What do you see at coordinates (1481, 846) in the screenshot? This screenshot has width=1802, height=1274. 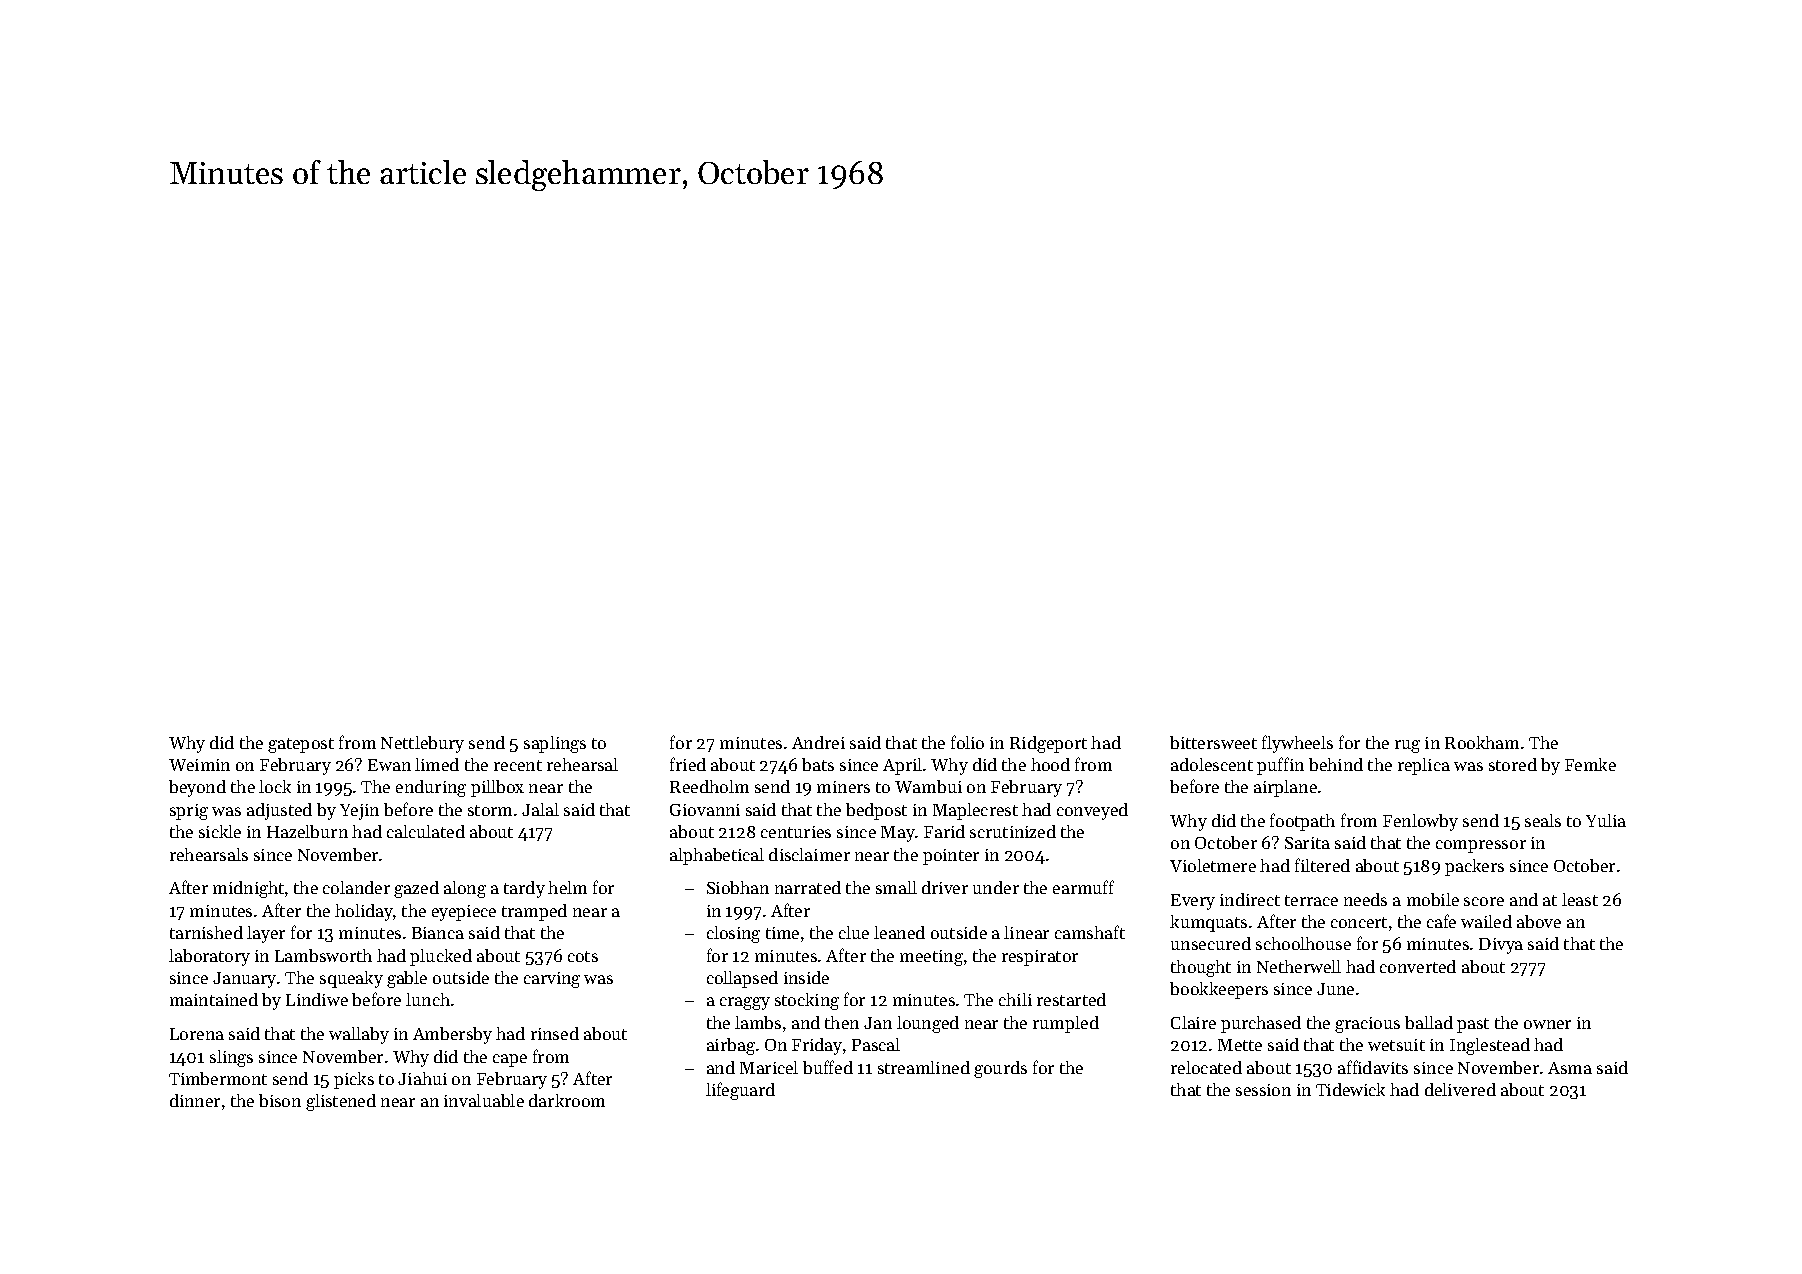 I see `compressor` at bounding box center [1481, 846].
